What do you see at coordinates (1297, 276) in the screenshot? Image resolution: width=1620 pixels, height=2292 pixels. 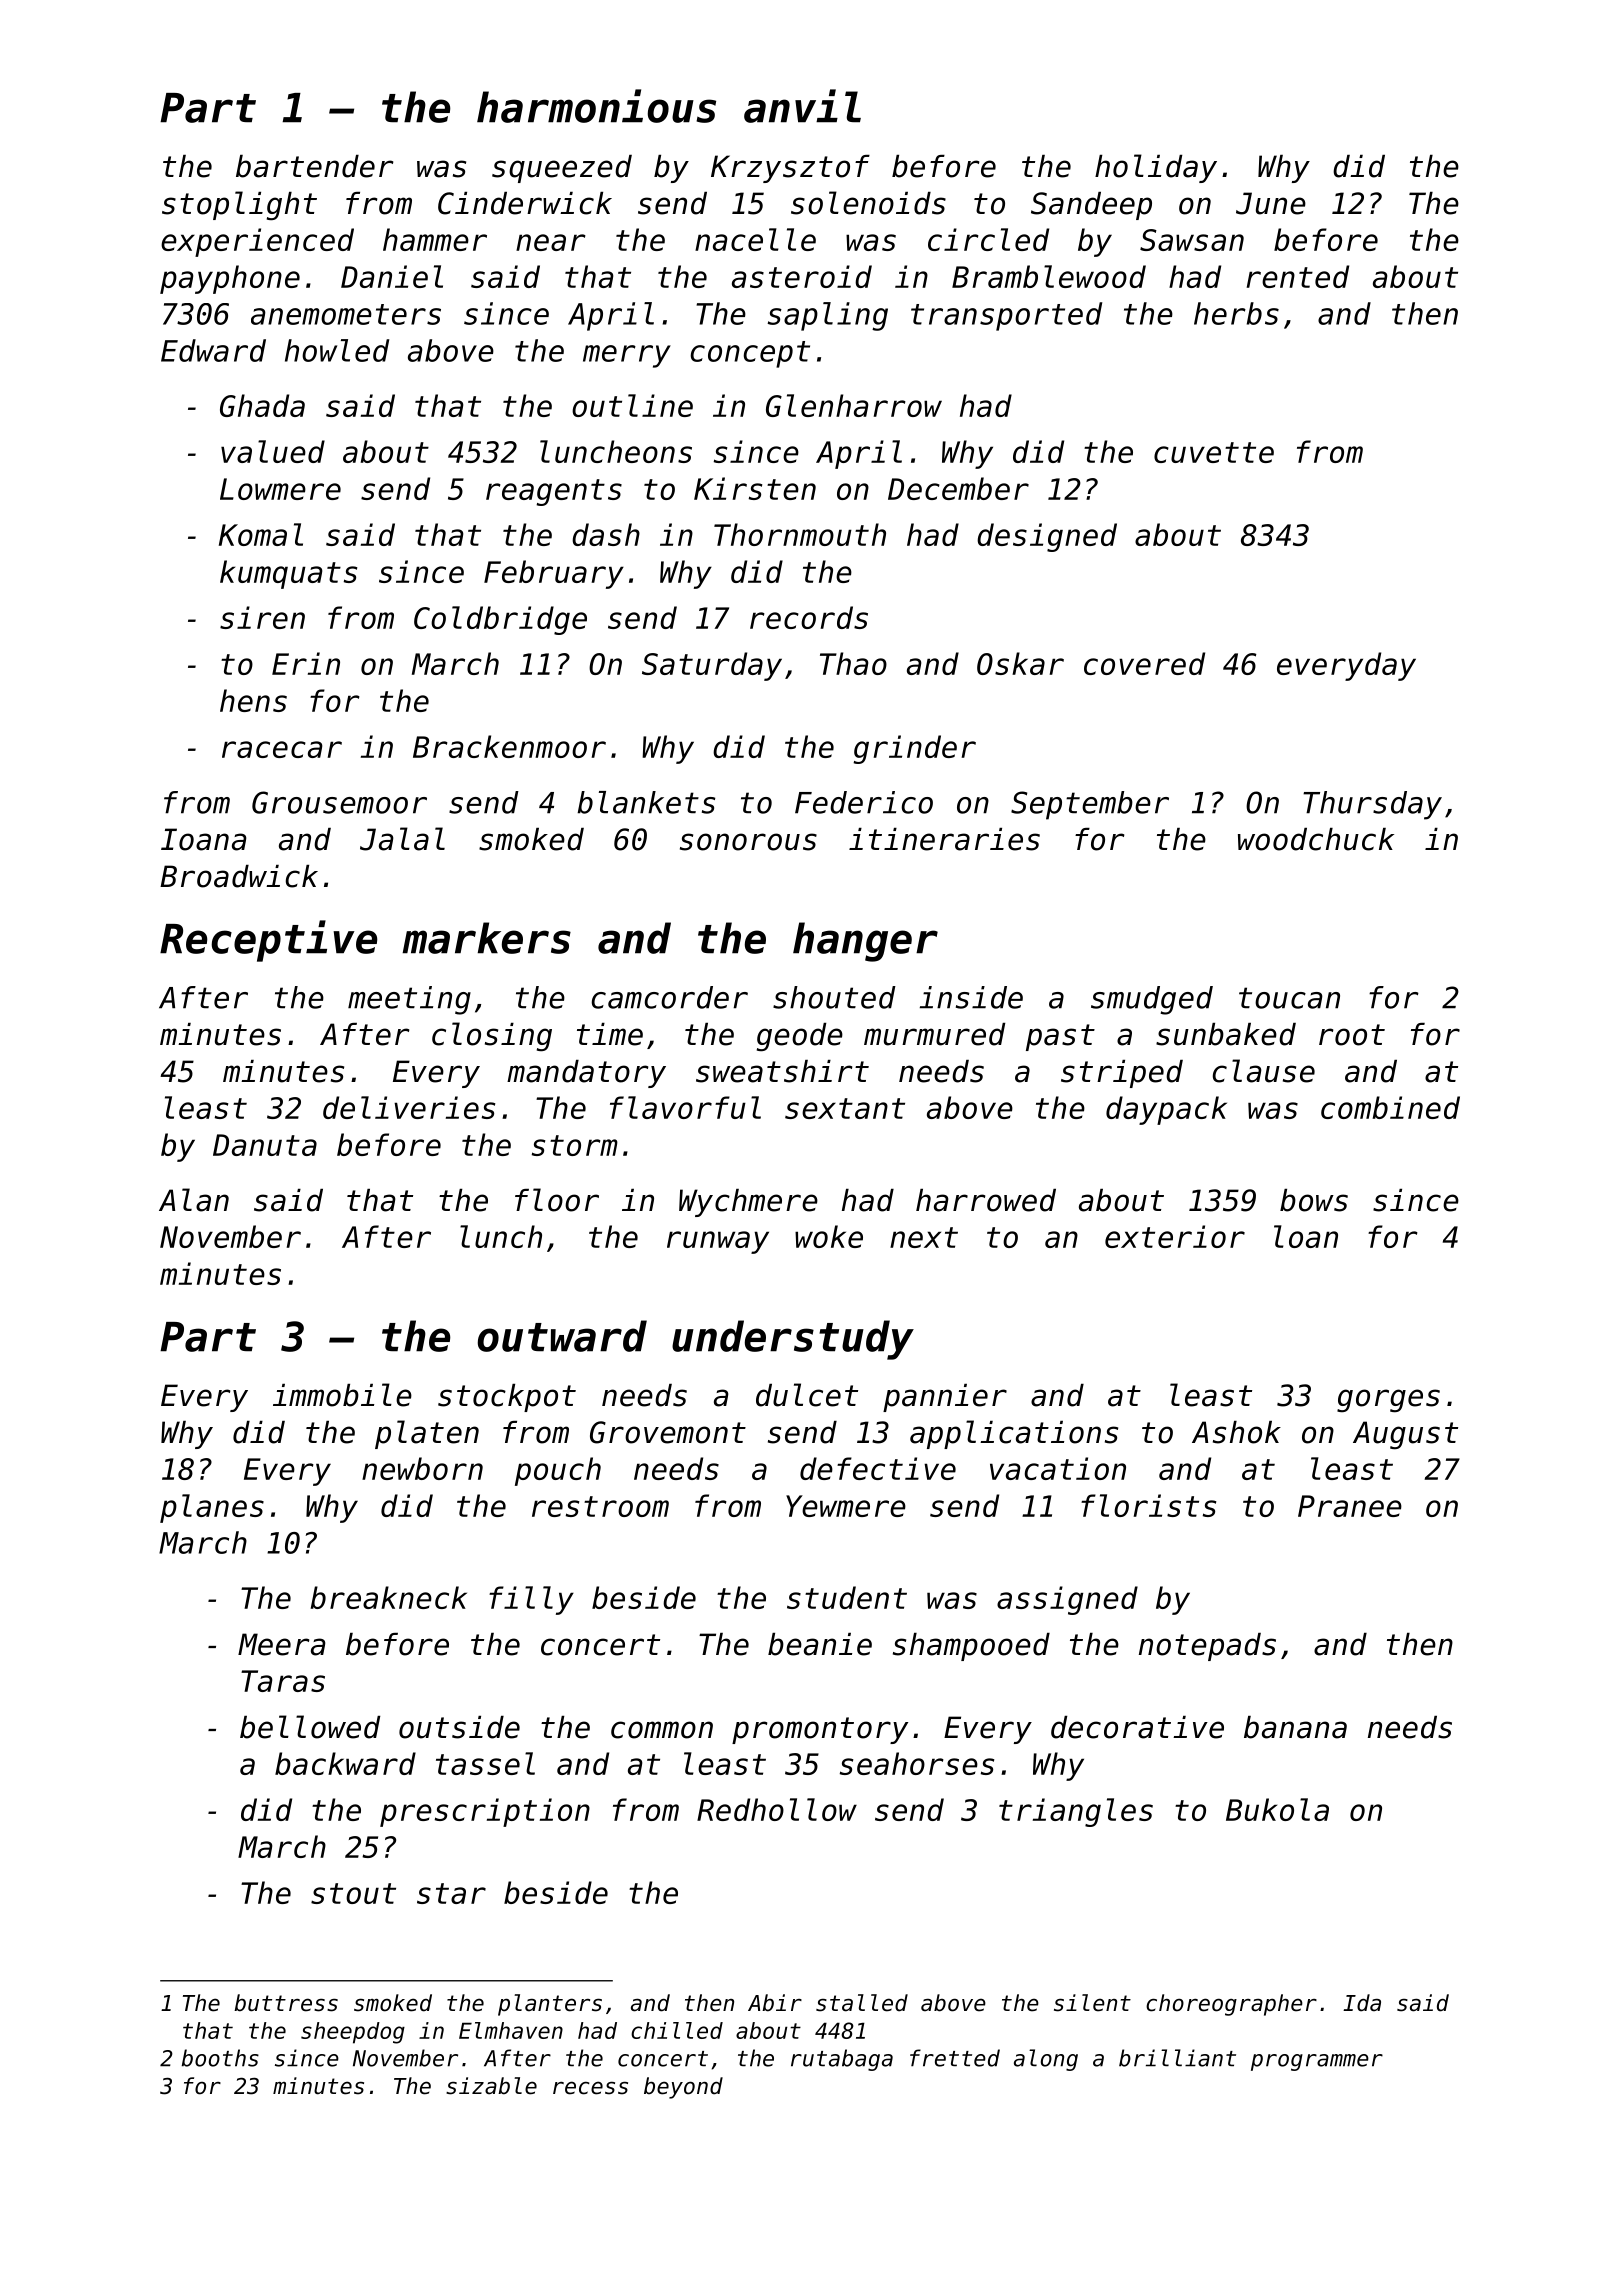 I see `rented` at bounding box center [1297, 276].
